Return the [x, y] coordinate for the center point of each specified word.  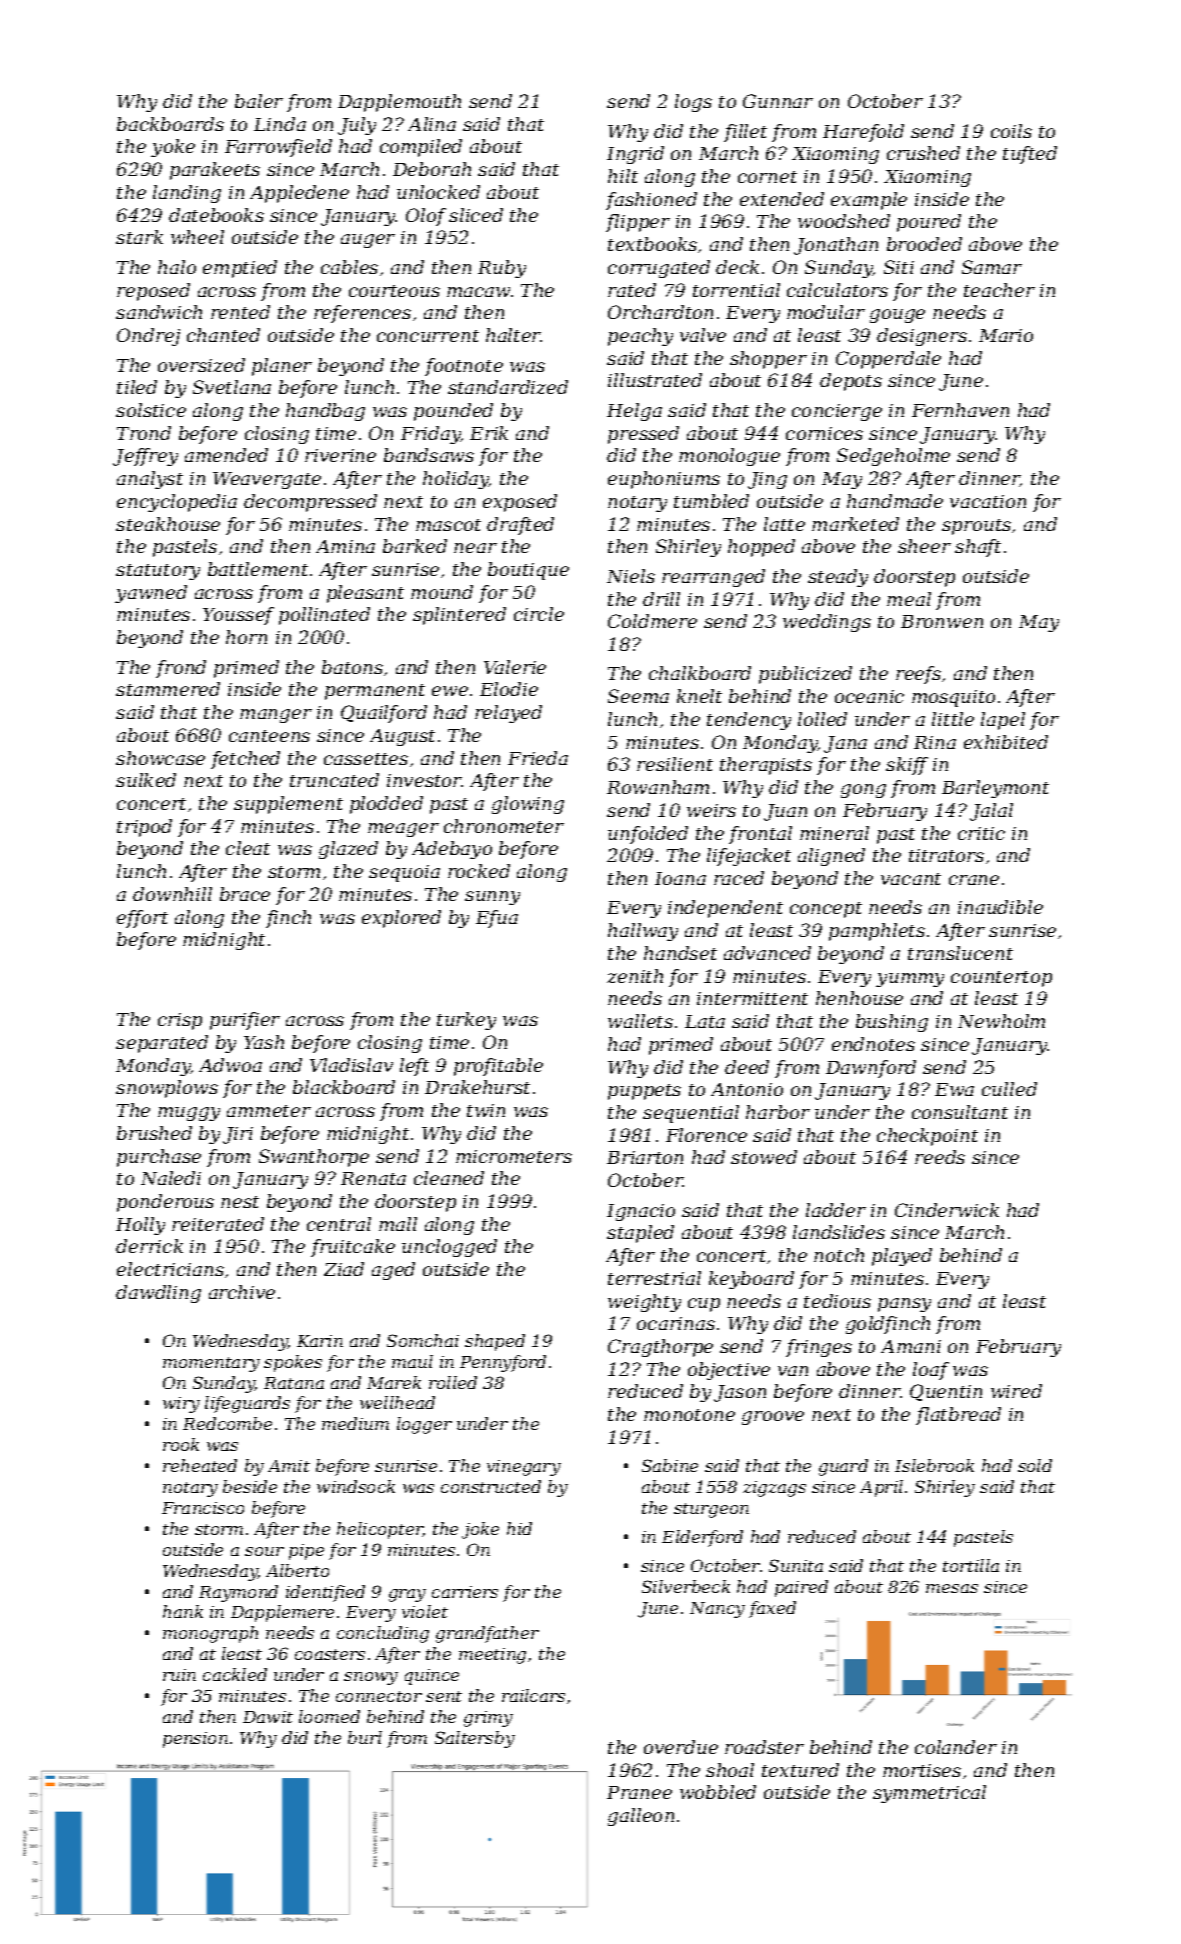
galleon [641, 1817]
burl [365, 1737]
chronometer [504, 826]
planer [282, 367]
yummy [910, 980]
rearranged [713, 578]
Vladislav [351, 1065]
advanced [767, 953]
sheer [924, 546]
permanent [375, 692]
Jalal [991, 812]
